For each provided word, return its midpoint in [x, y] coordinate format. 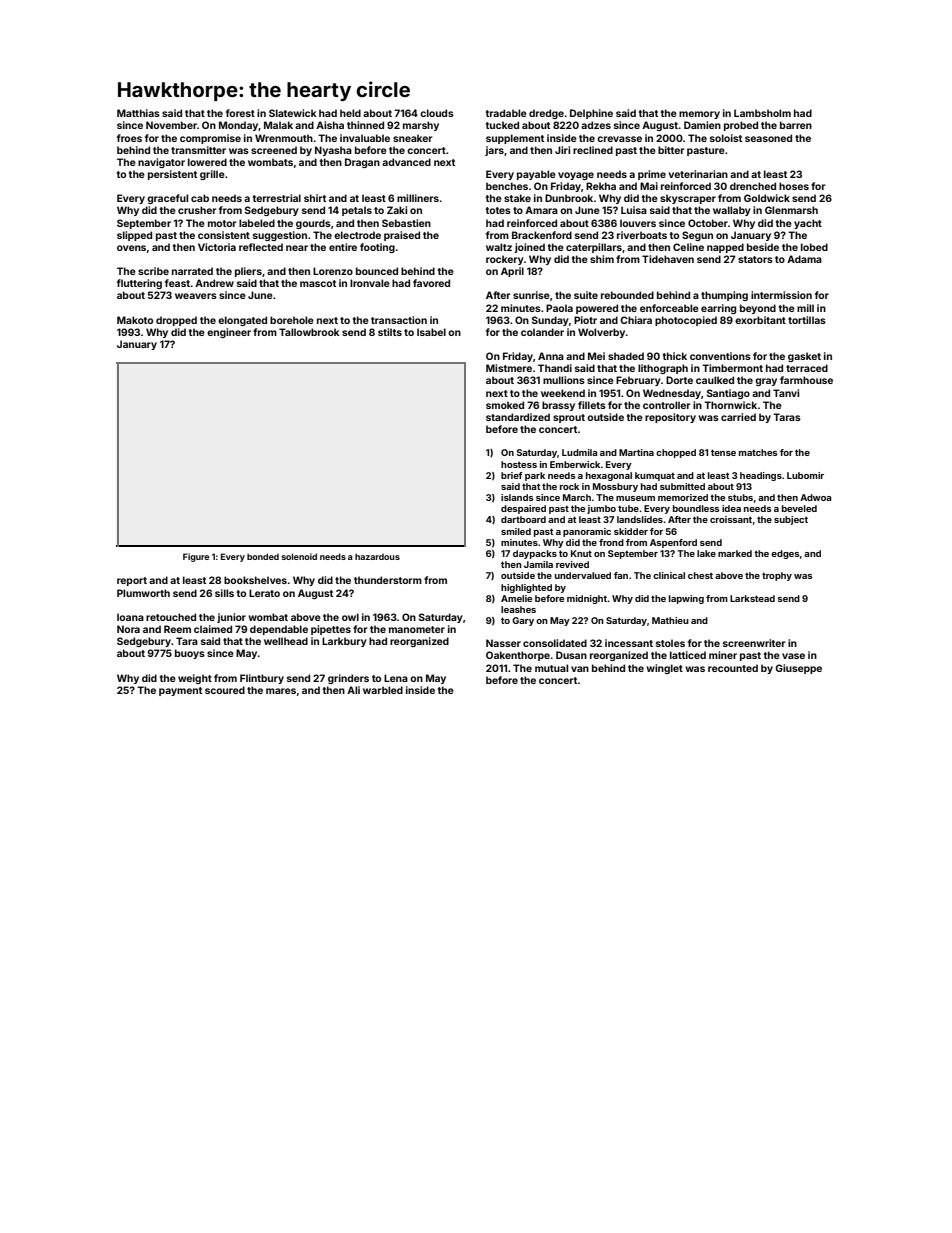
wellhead [286, 641]
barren [796, 125]
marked [735, 553]
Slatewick [293, 113]
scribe [153, 271]
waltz [499, 247]
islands [517, 497]
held [350, 113]
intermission [781, 295]
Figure [196, 557]
